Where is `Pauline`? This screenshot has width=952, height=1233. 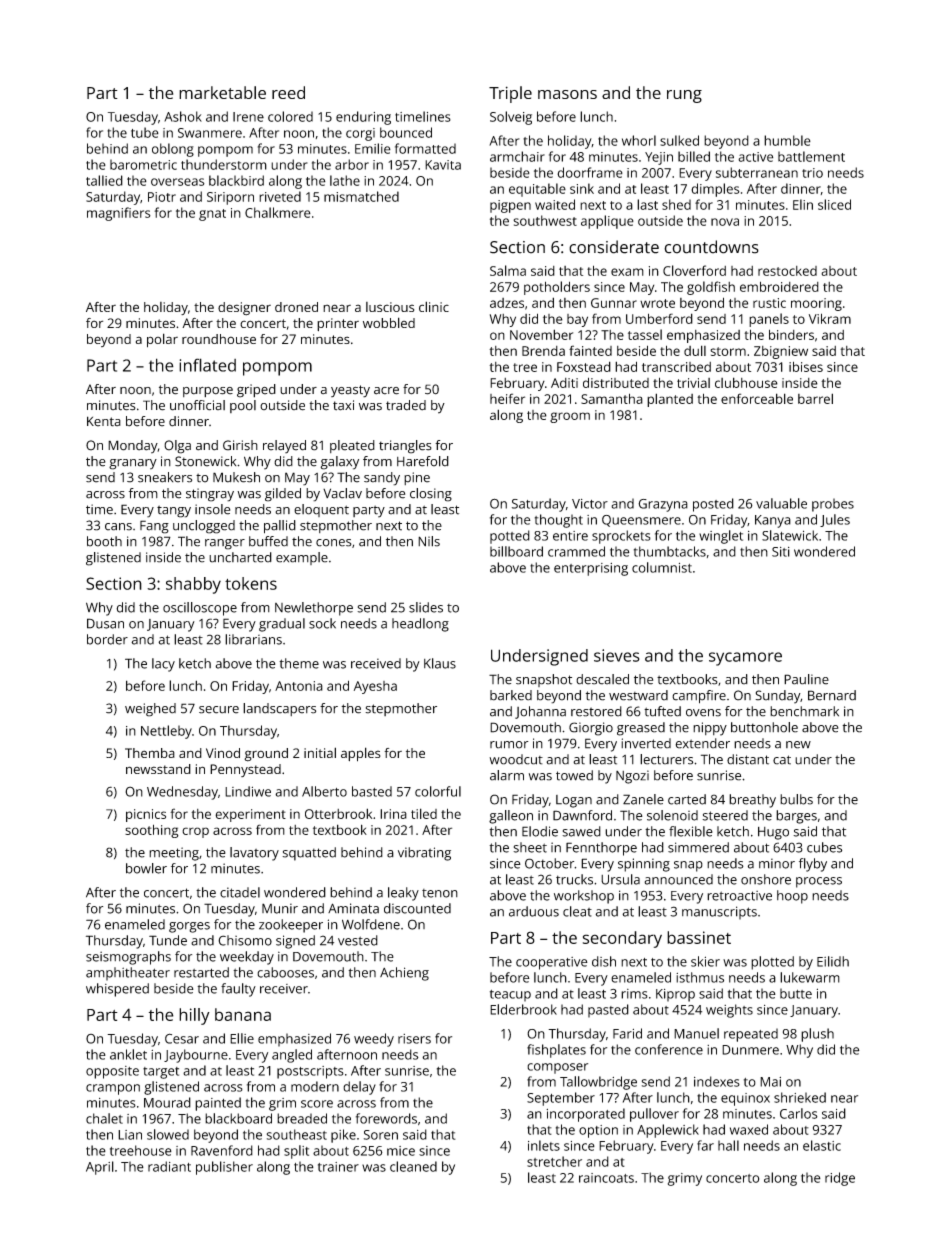
Pauline is located at coordinates (806, 679).
